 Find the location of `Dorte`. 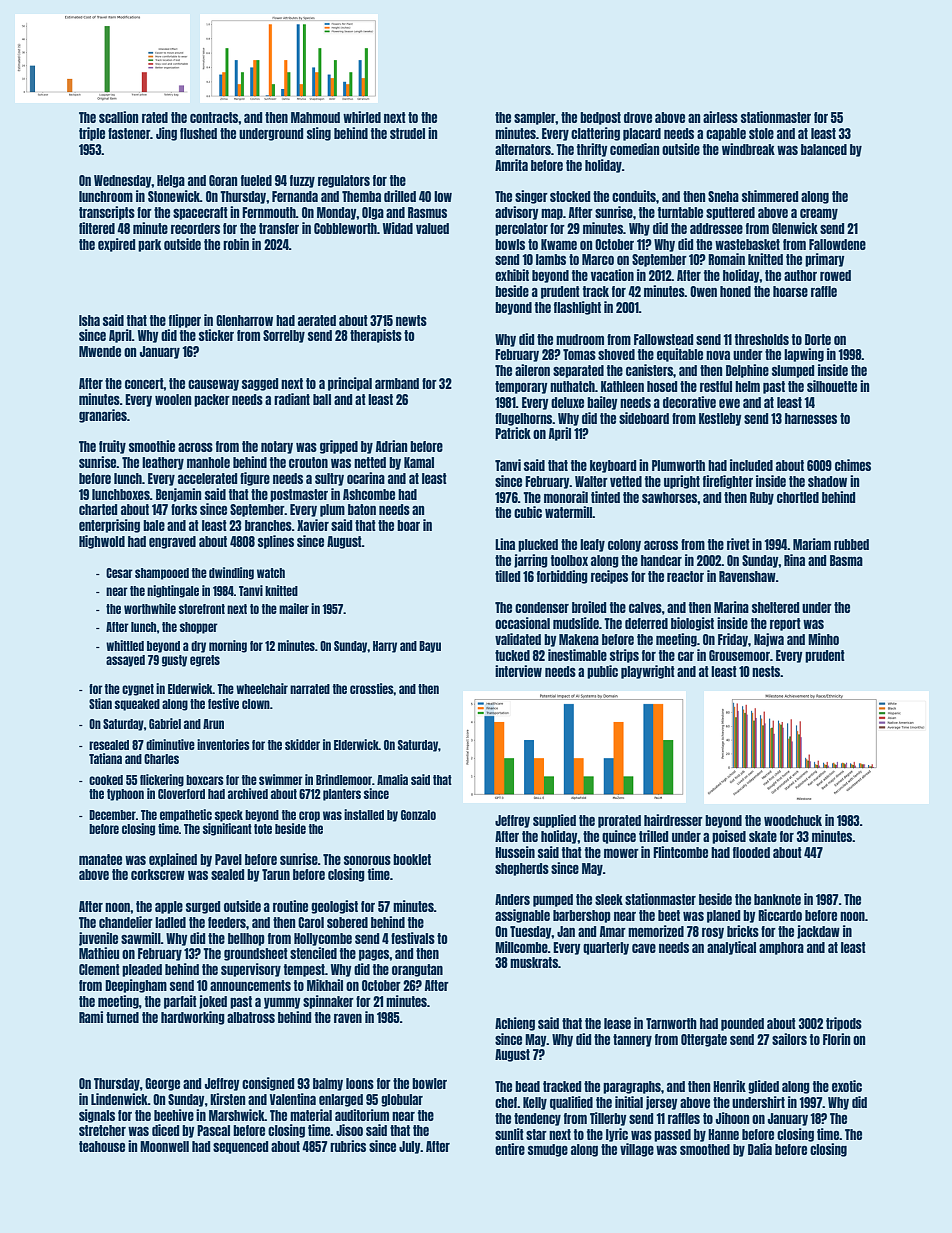

Dorte is located at coordinates (818, 339).
